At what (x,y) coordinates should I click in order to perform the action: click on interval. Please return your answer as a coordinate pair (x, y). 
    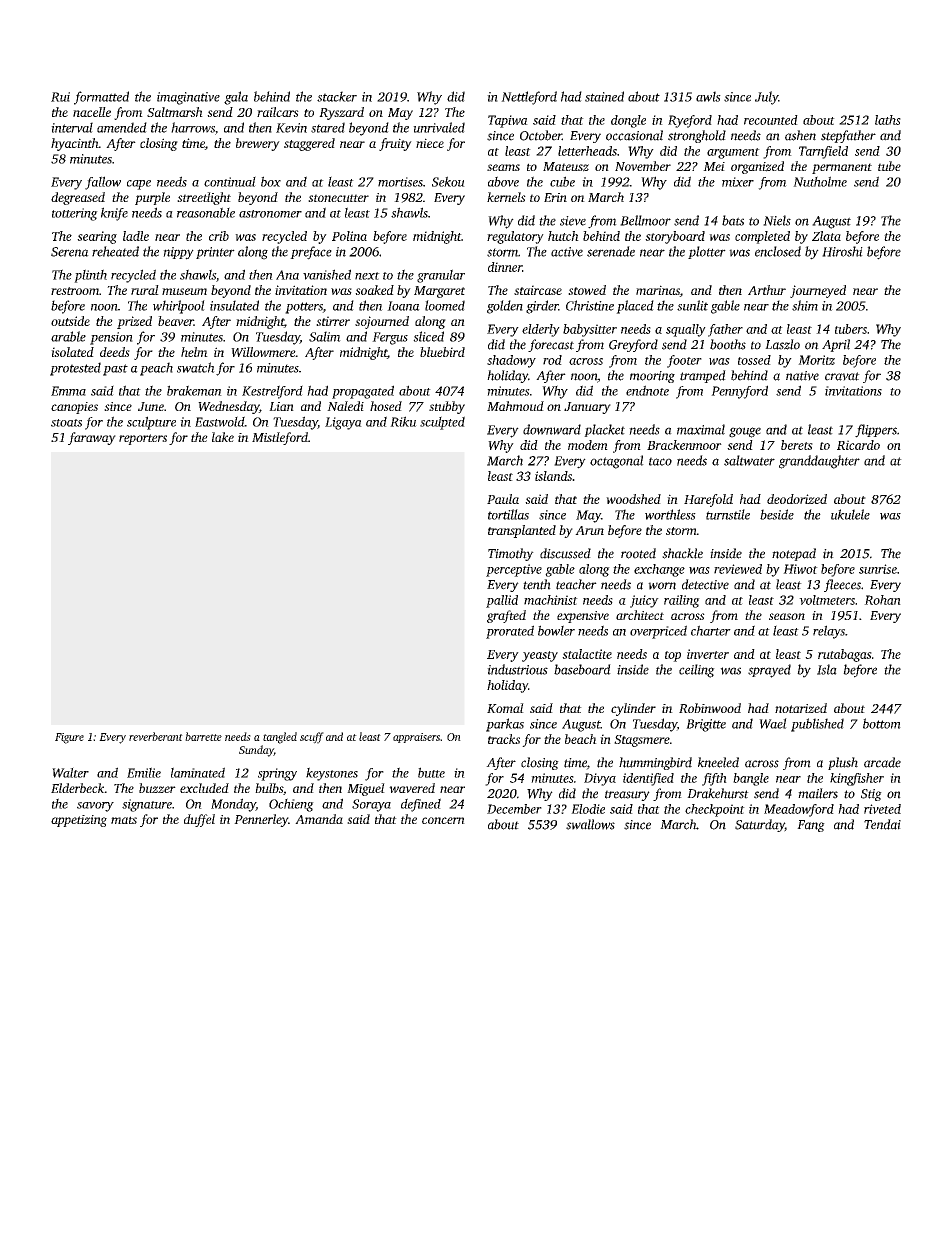
    Looking at the image, I should click on (72, 127).
